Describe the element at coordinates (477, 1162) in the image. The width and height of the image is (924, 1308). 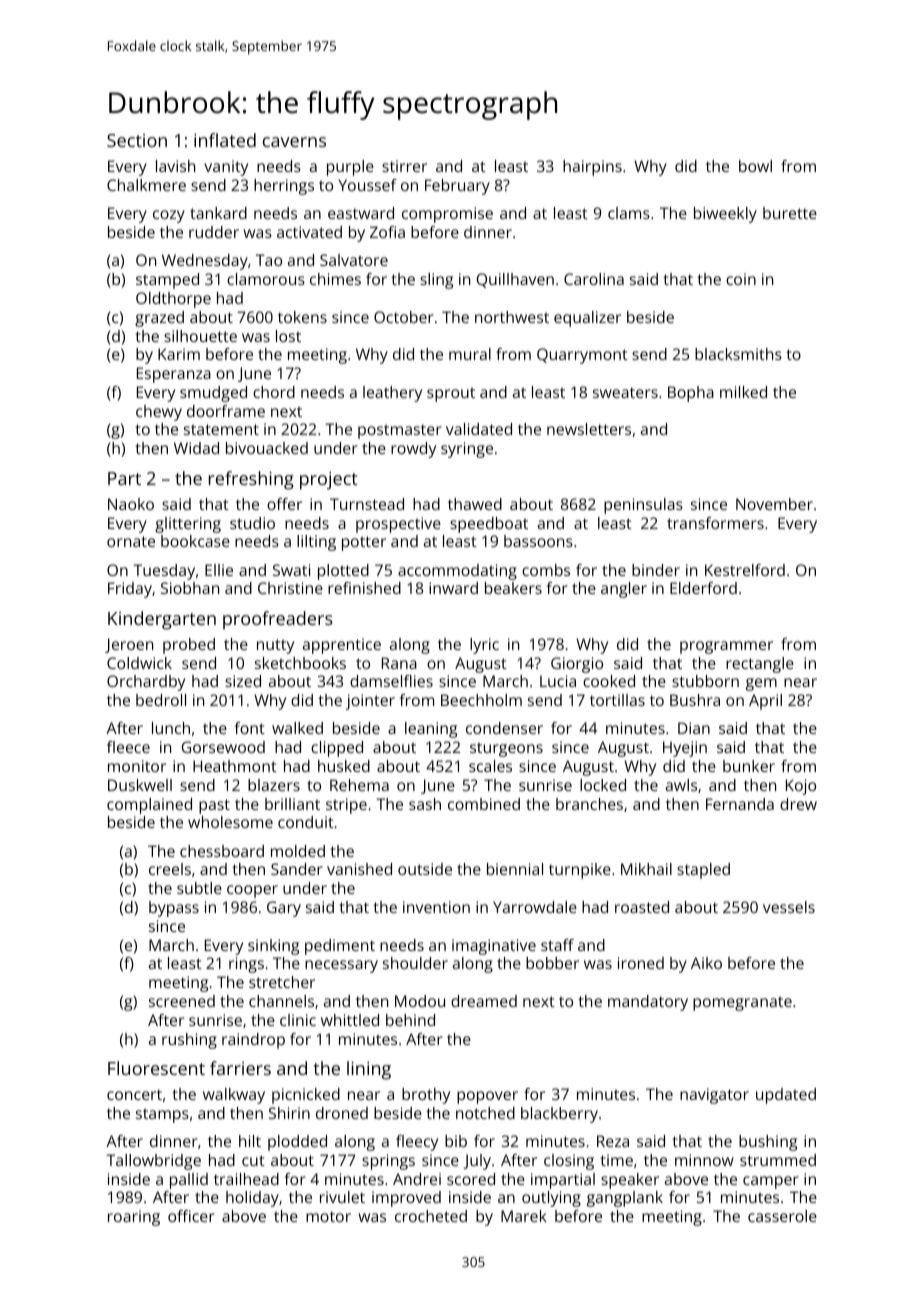
I see `July` at that location.
